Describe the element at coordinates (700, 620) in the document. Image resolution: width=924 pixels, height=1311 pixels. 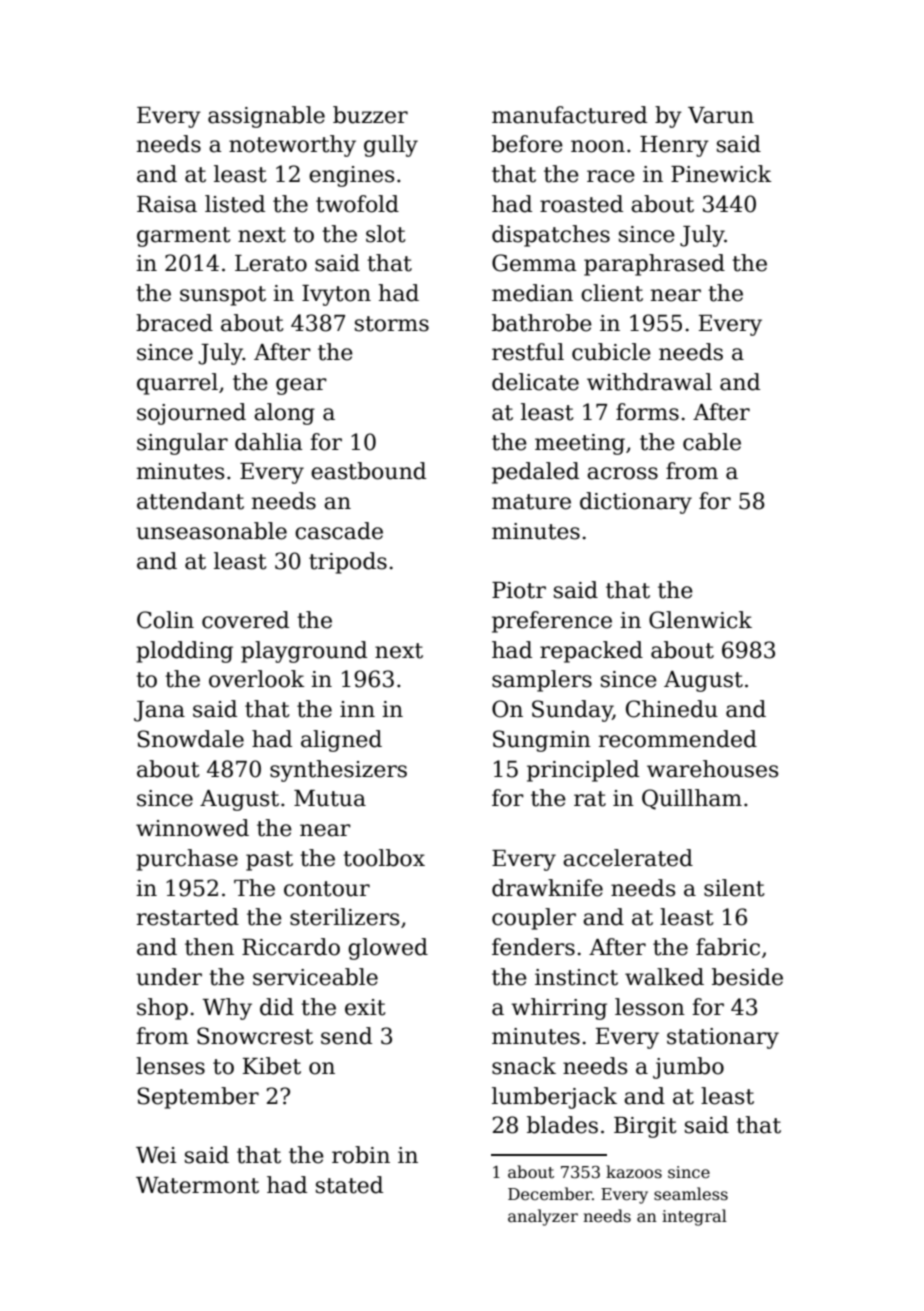
I see `Glenwick` at that location.
